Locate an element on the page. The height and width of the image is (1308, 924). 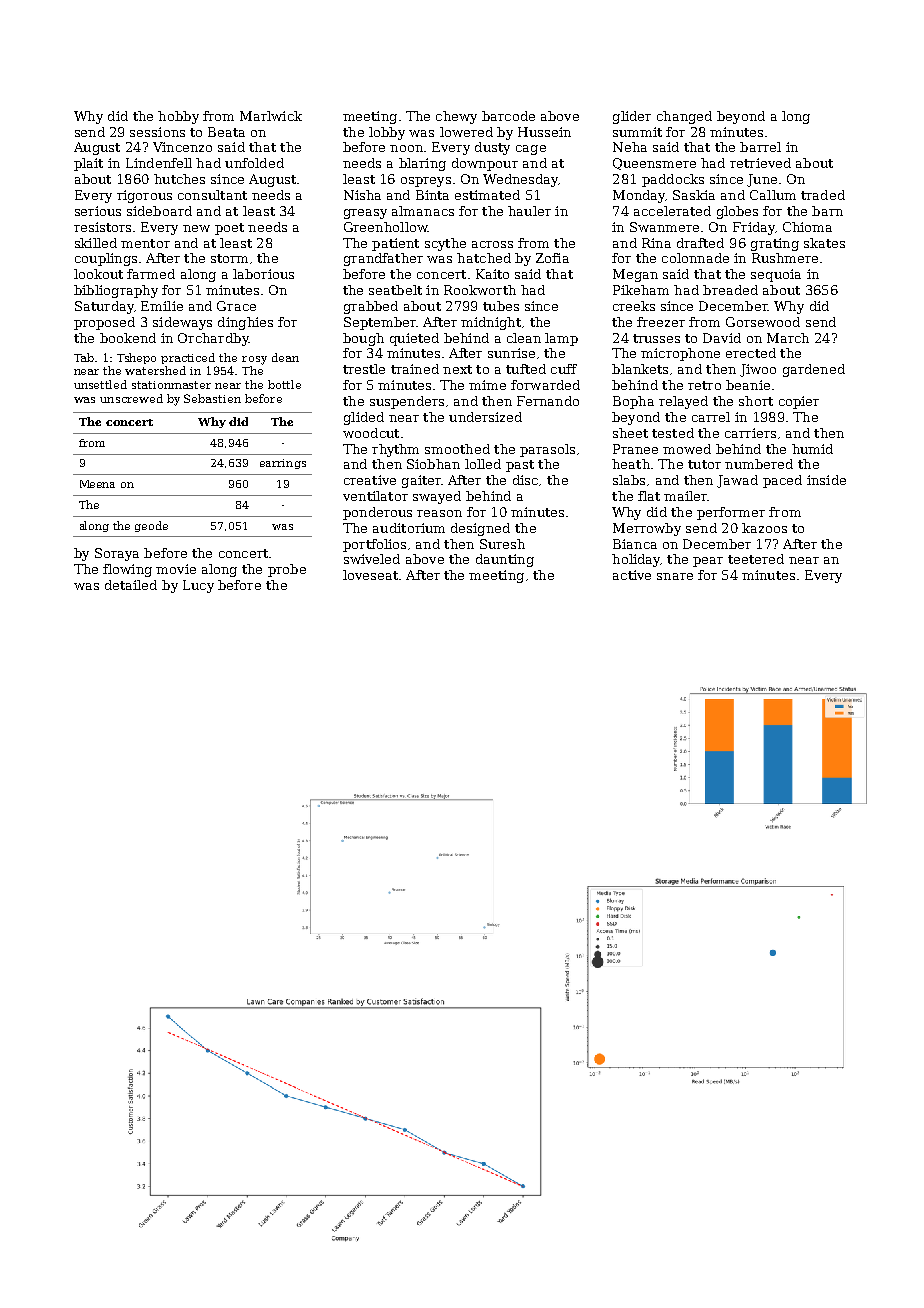
changed is located at coordinates (684, 117).
